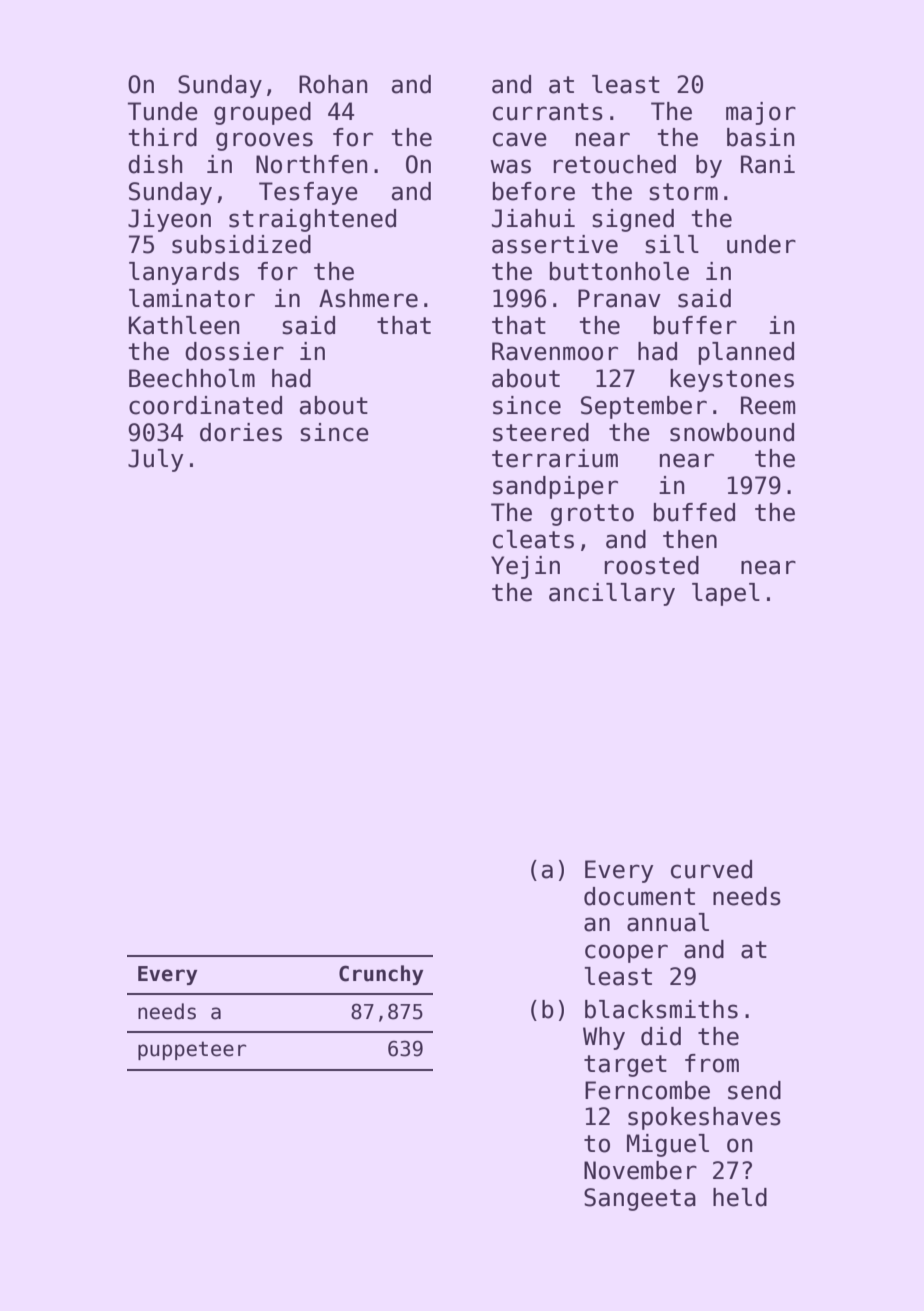 This screenshot has height=1311, width=924. Describe the element at coordinates (333, 84) in the screenshot. I see `Rohan` at that location.
